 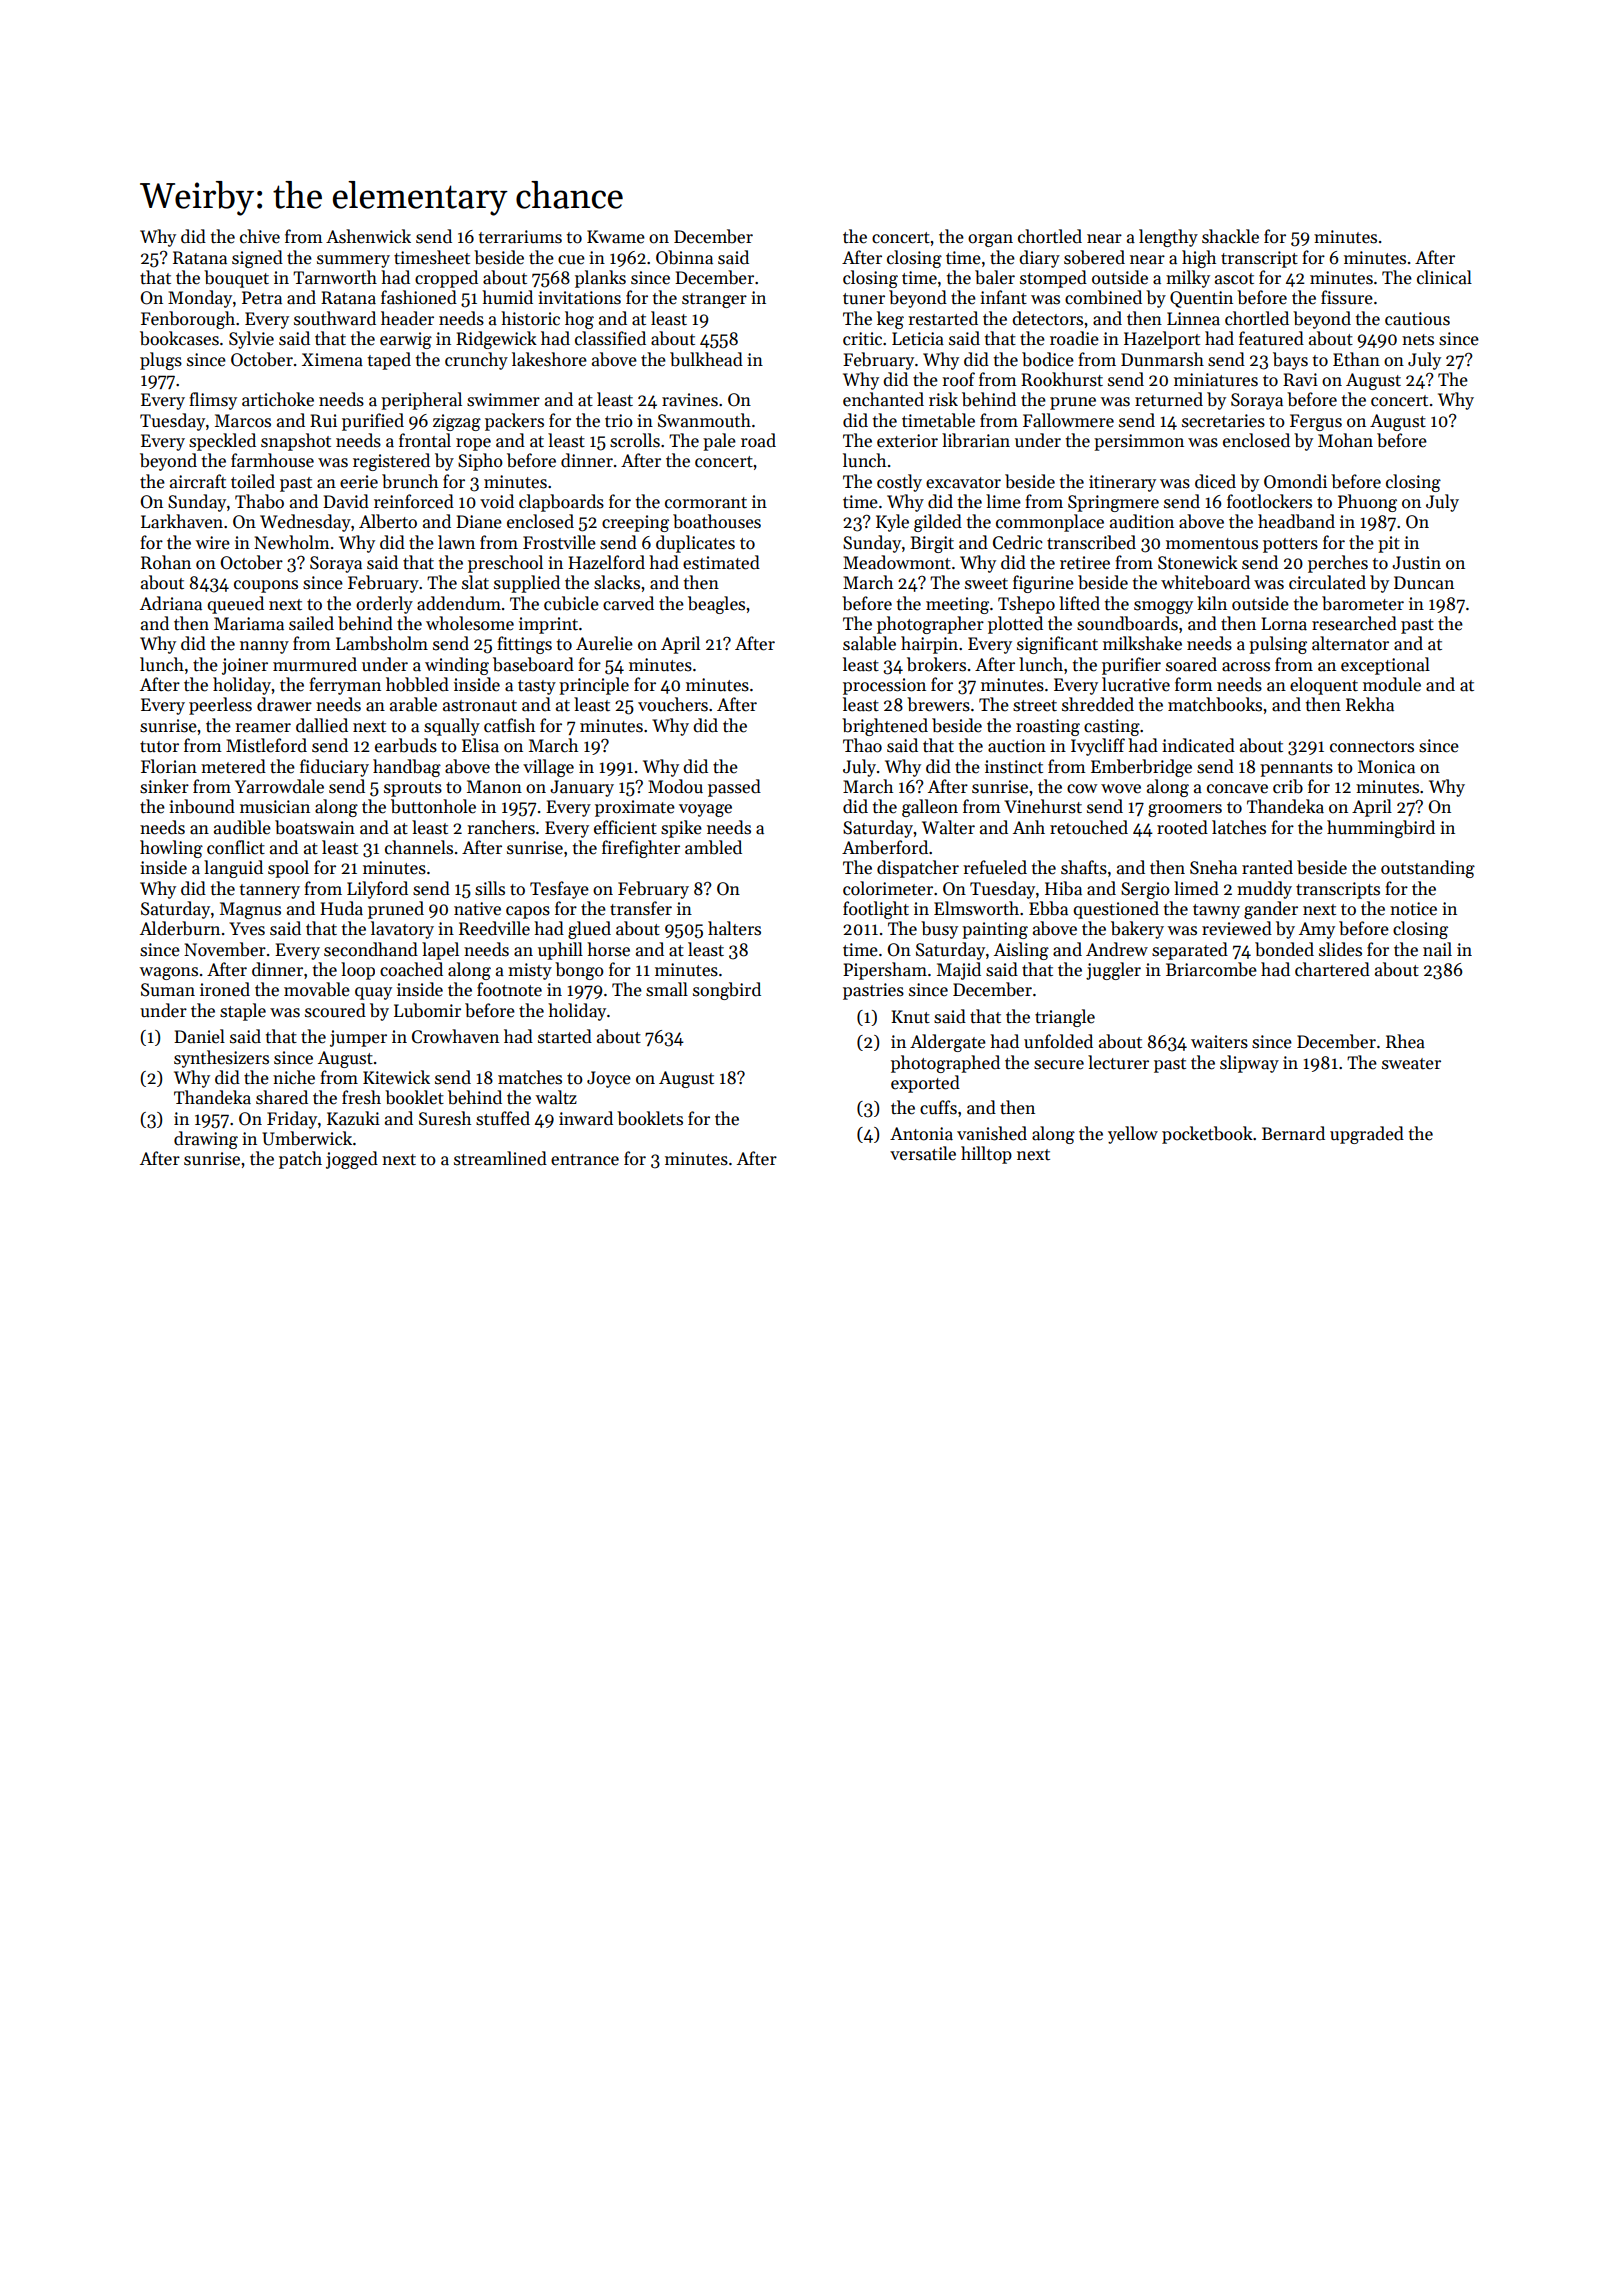 What do you see at coordinates (1168, 238) in the document?
I see `lengthy` at bounding box center [1168, 238].
